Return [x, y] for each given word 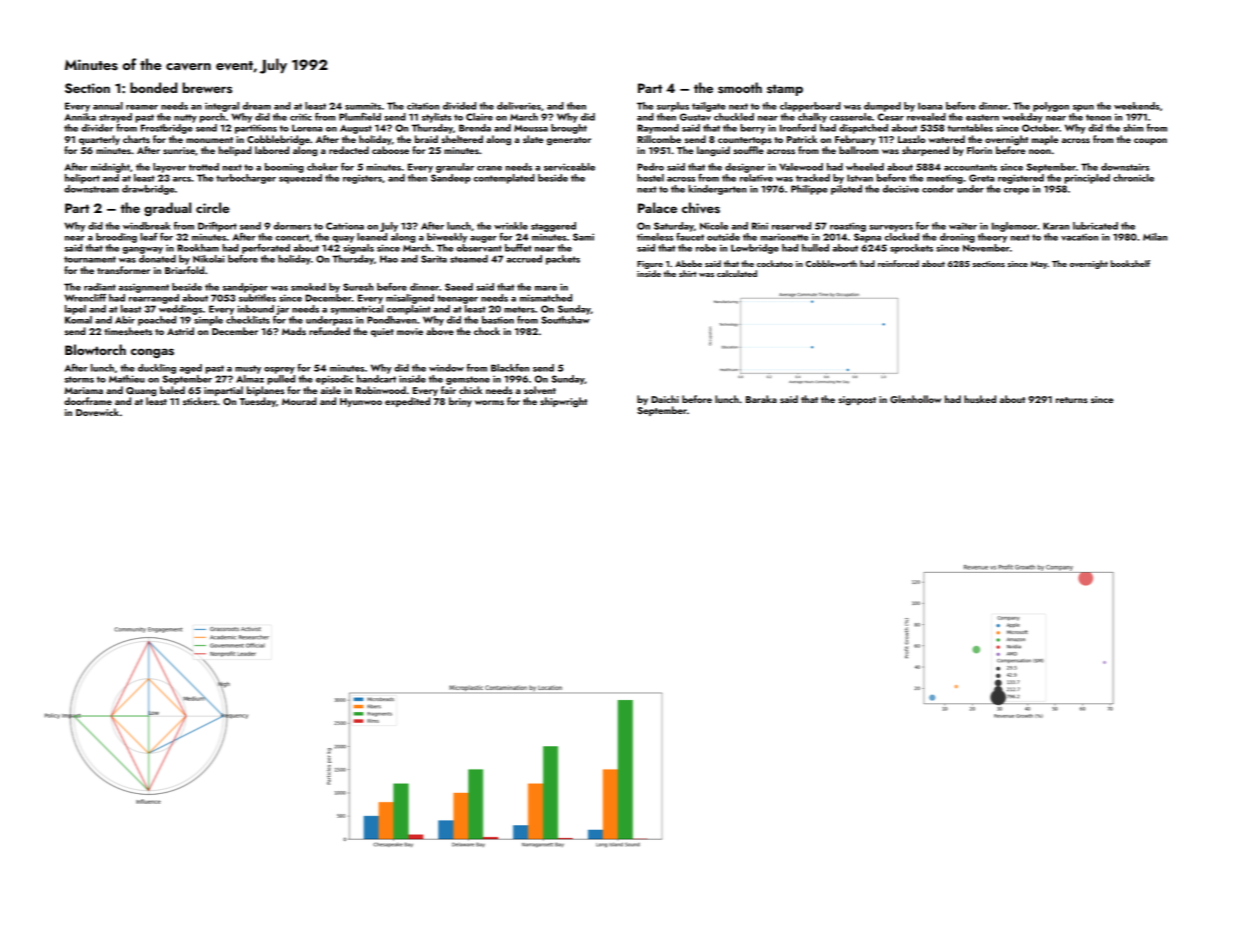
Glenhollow [915, 399]
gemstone [468, 380]
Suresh [358, 287]
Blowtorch [95, 349]
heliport [82, 179]
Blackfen [510, 368]
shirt [688, 273]
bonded [153, 87]
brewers [207, 87]
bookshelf [1130, 263]
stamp [785, 90]
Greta [981, 178]
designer [745, 168]
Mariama [83, 390]
